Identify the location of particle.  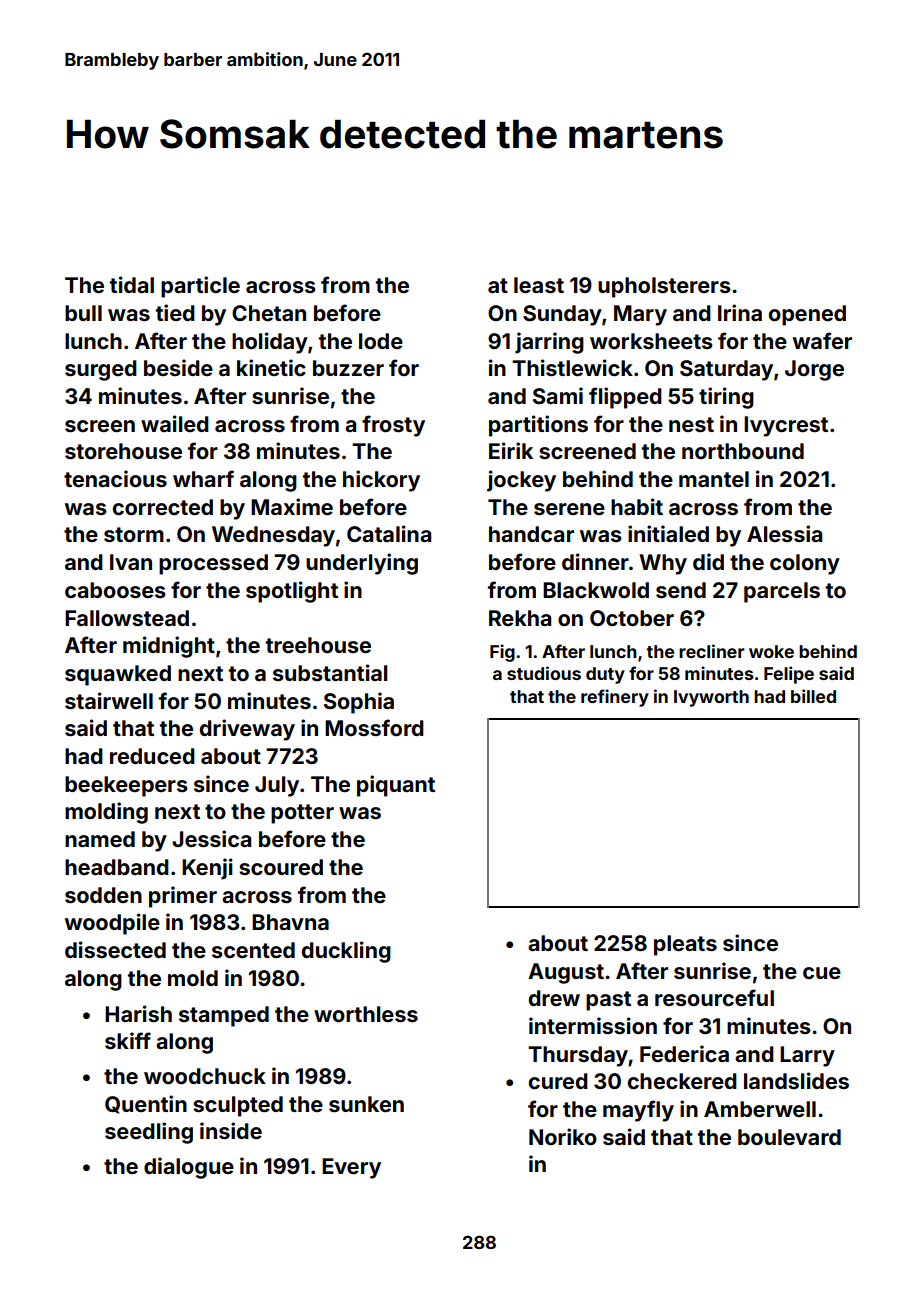
(200, 287).
